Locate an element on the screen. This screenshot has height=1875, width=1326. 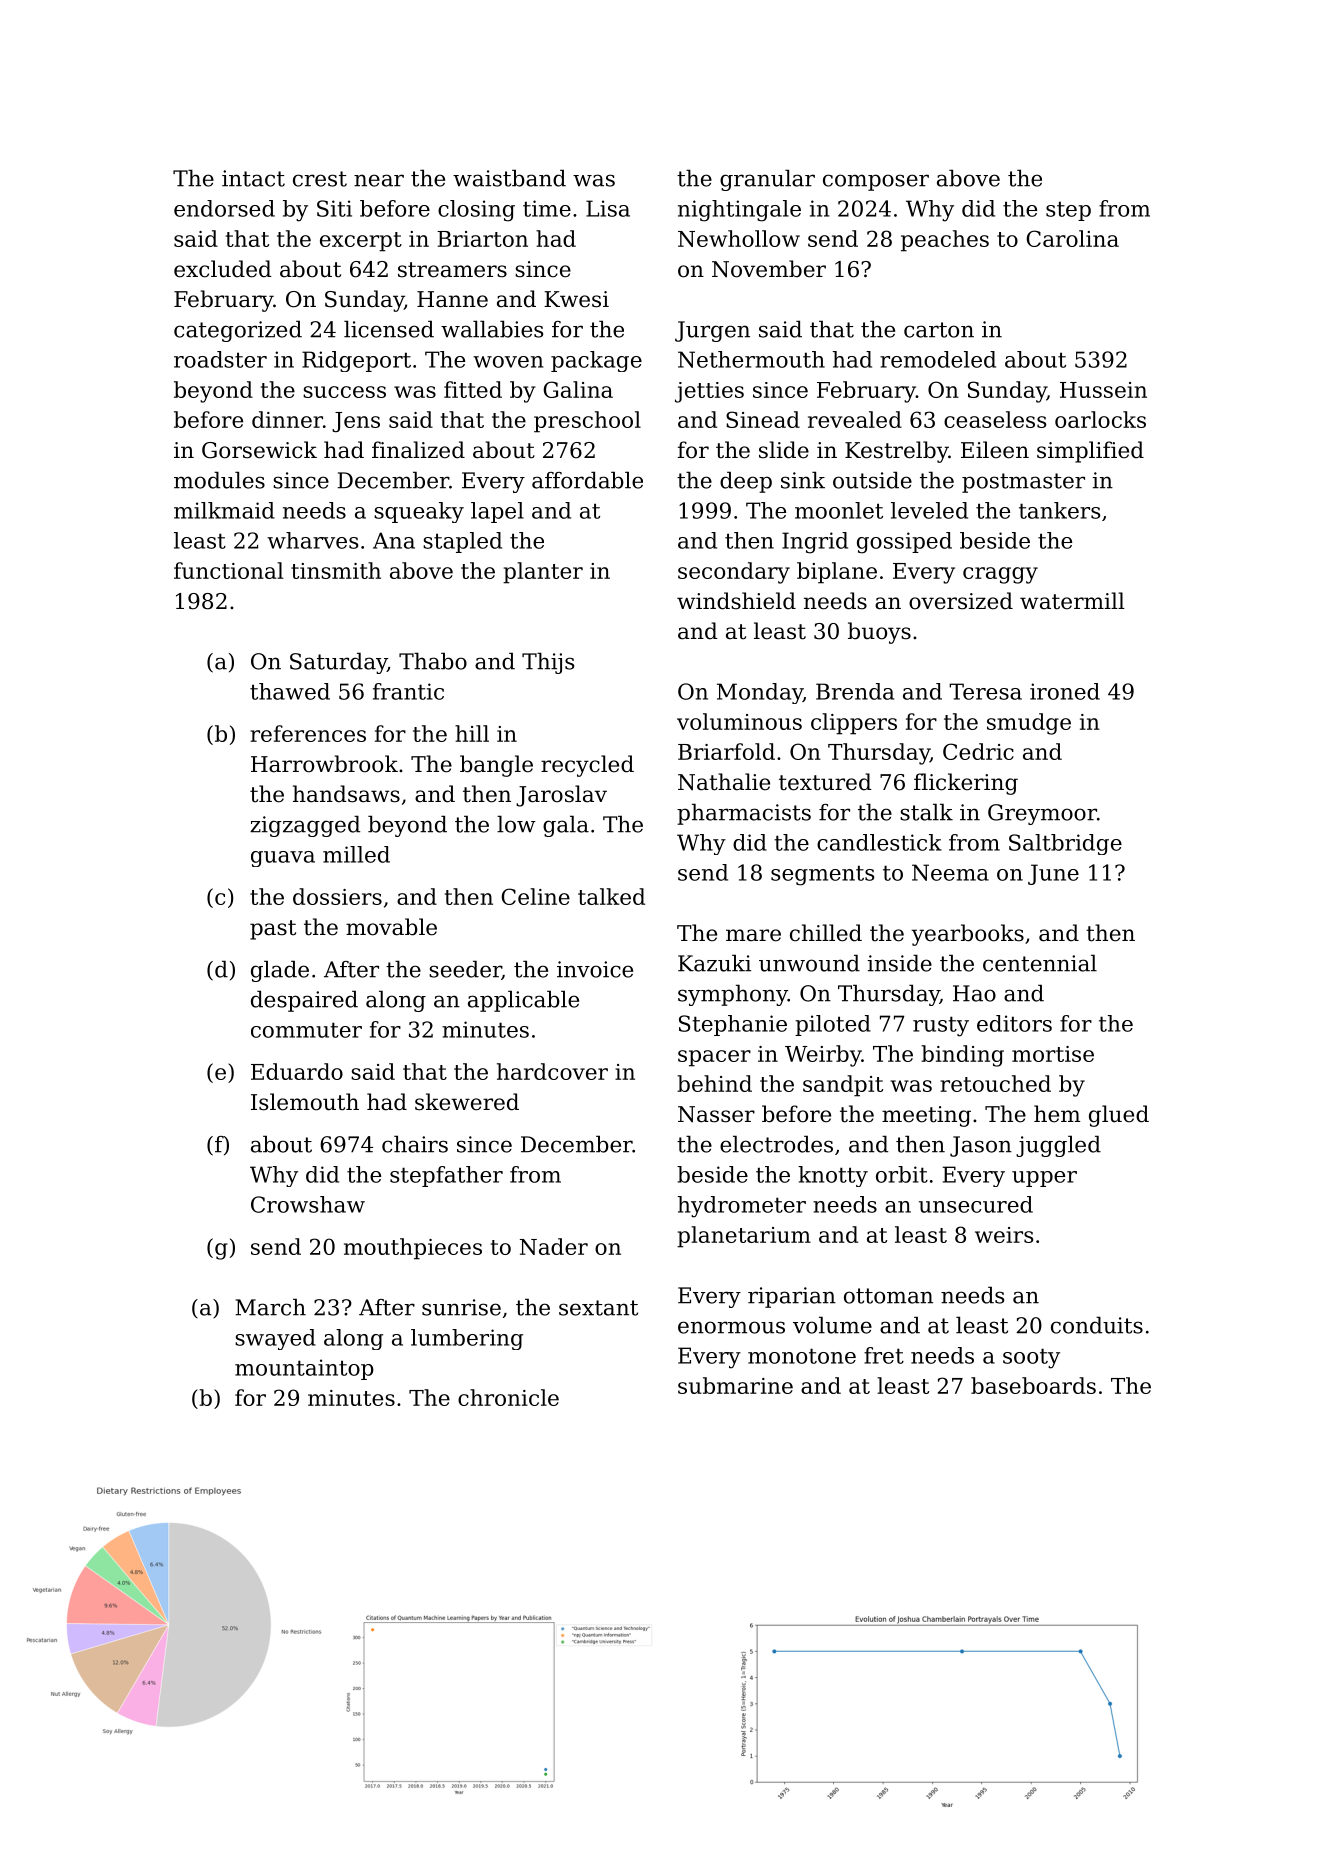
Hussein is located at coordinates (1103, 390).
